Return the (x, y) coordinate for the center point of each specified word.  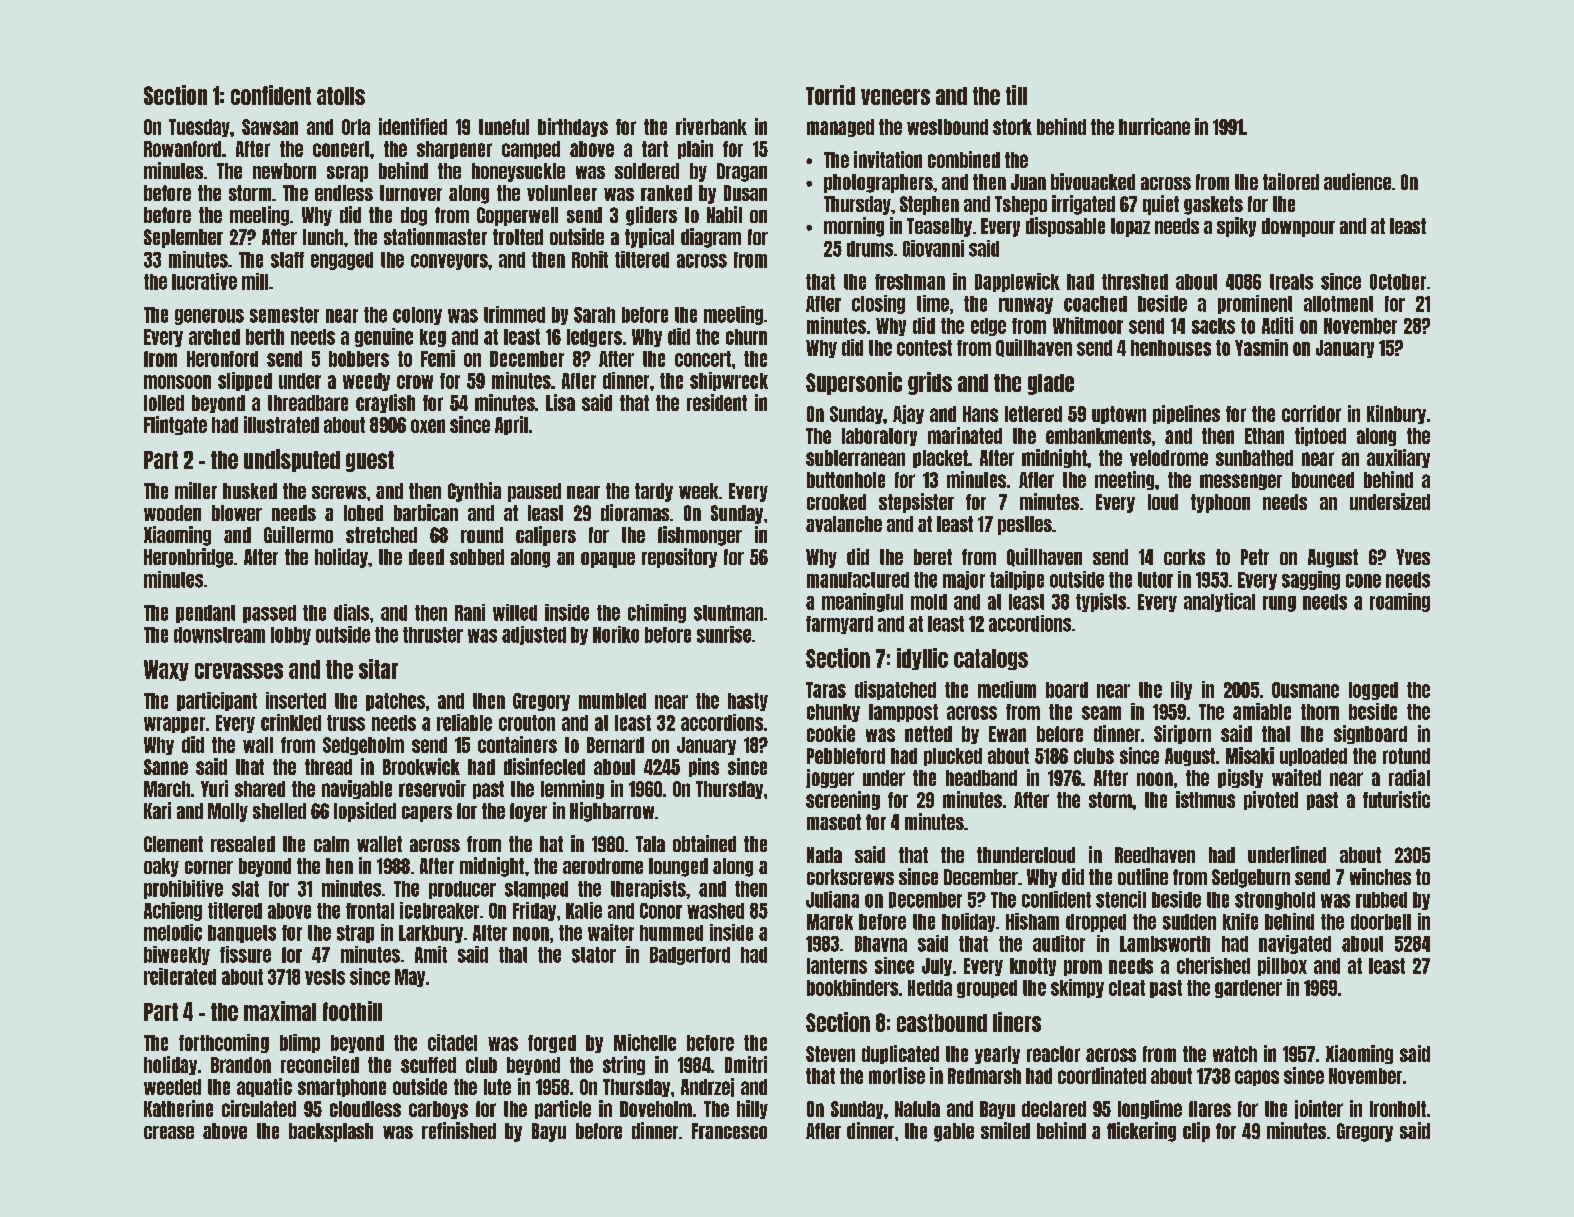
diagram (711, 238)
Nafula (917, 1109)
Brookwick (421, 766)
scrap (347, 174)
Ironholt (1398, 1109)
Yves (1413, 557)
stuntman (728, 613)
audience (1357, 181)
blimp (300, 1043)
